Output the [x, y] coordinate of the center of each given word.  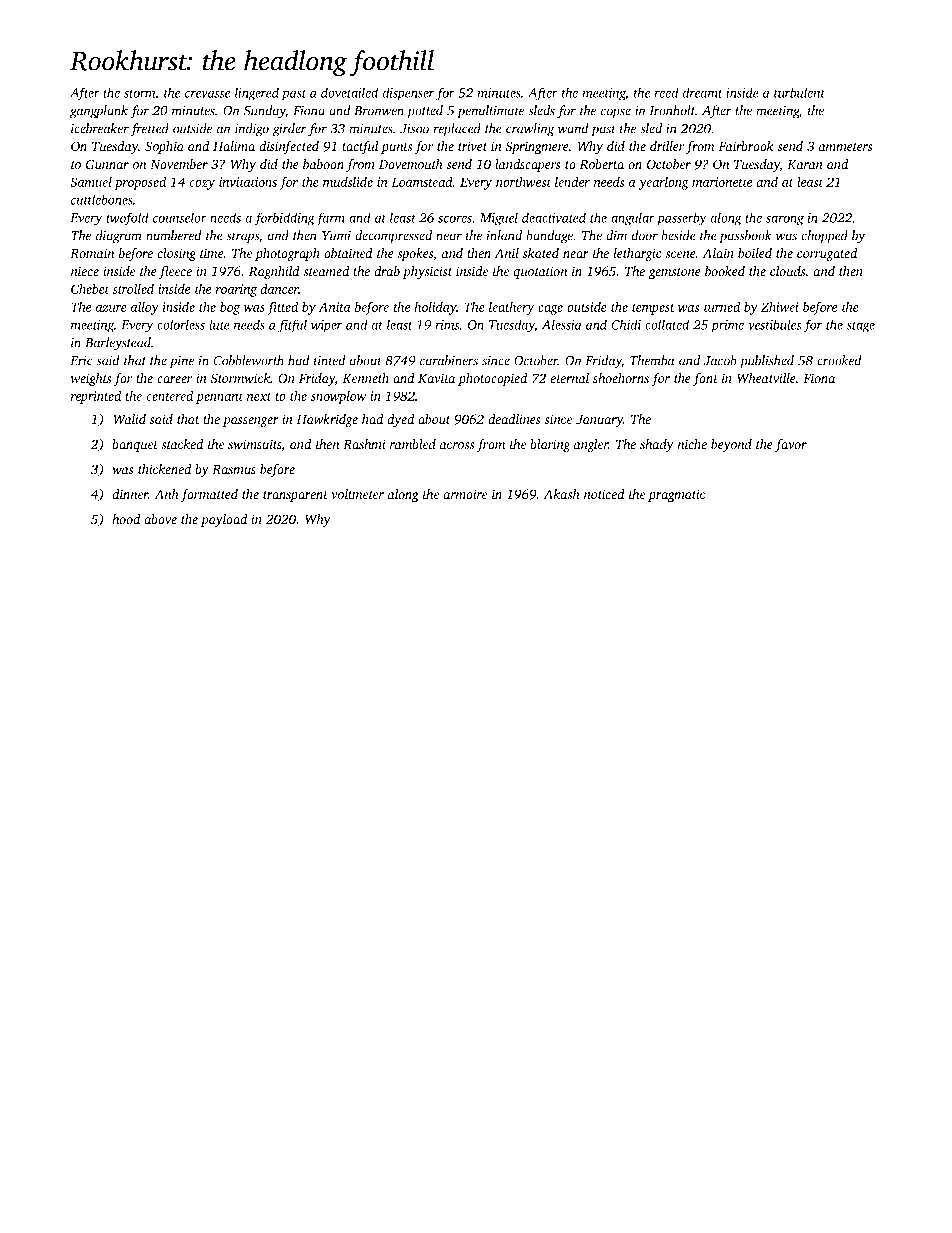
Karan [805, 164]
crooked [839, 360]
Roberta [601, 164]
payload [224, 520]
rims [447, 325]
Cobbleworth [248, 360]
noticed [604, 494]
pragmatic [676, 495]
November [179, 164]
